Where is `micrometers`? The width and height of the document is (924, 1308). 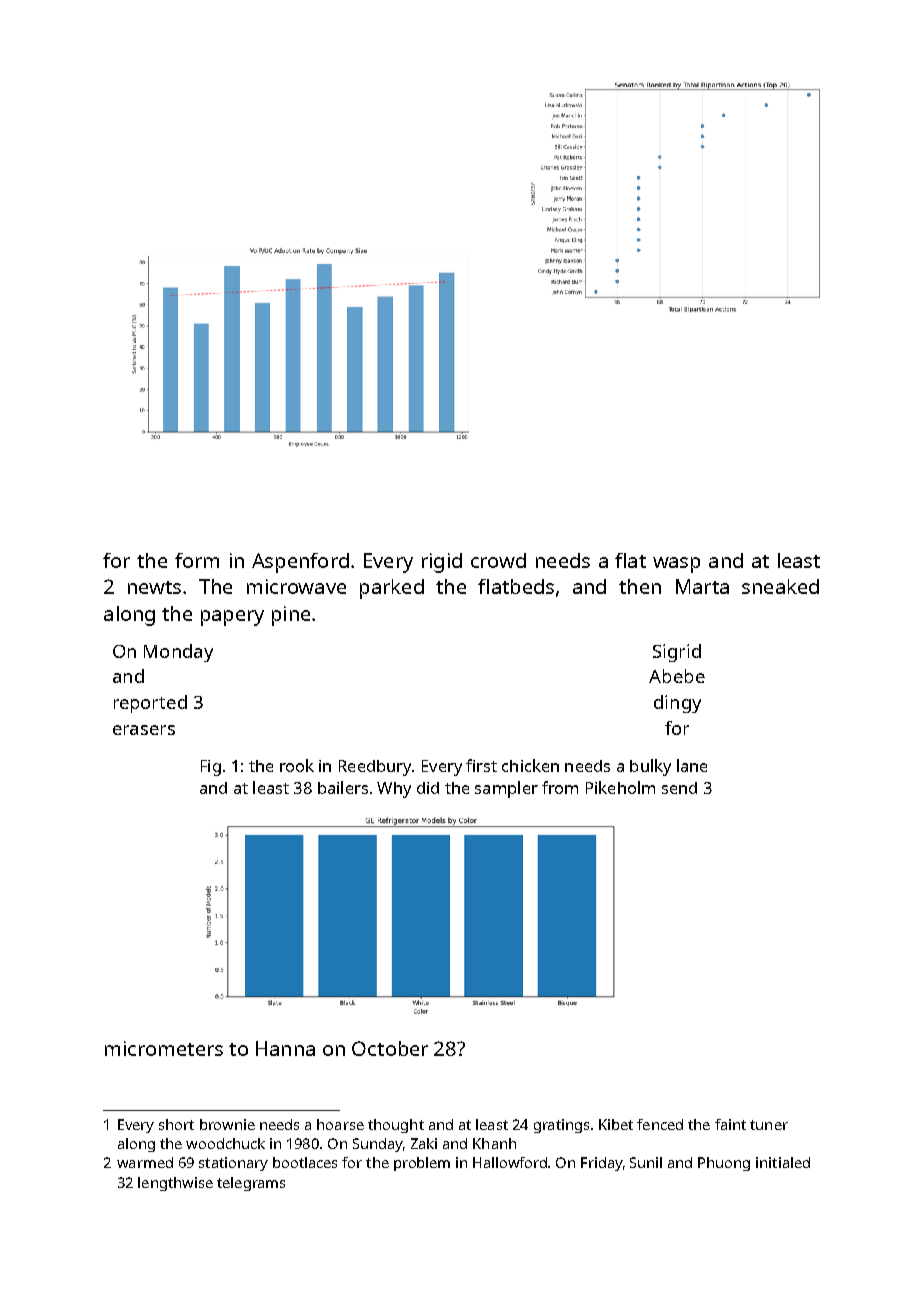 micrometers is located at coordinates (164, 1048).
